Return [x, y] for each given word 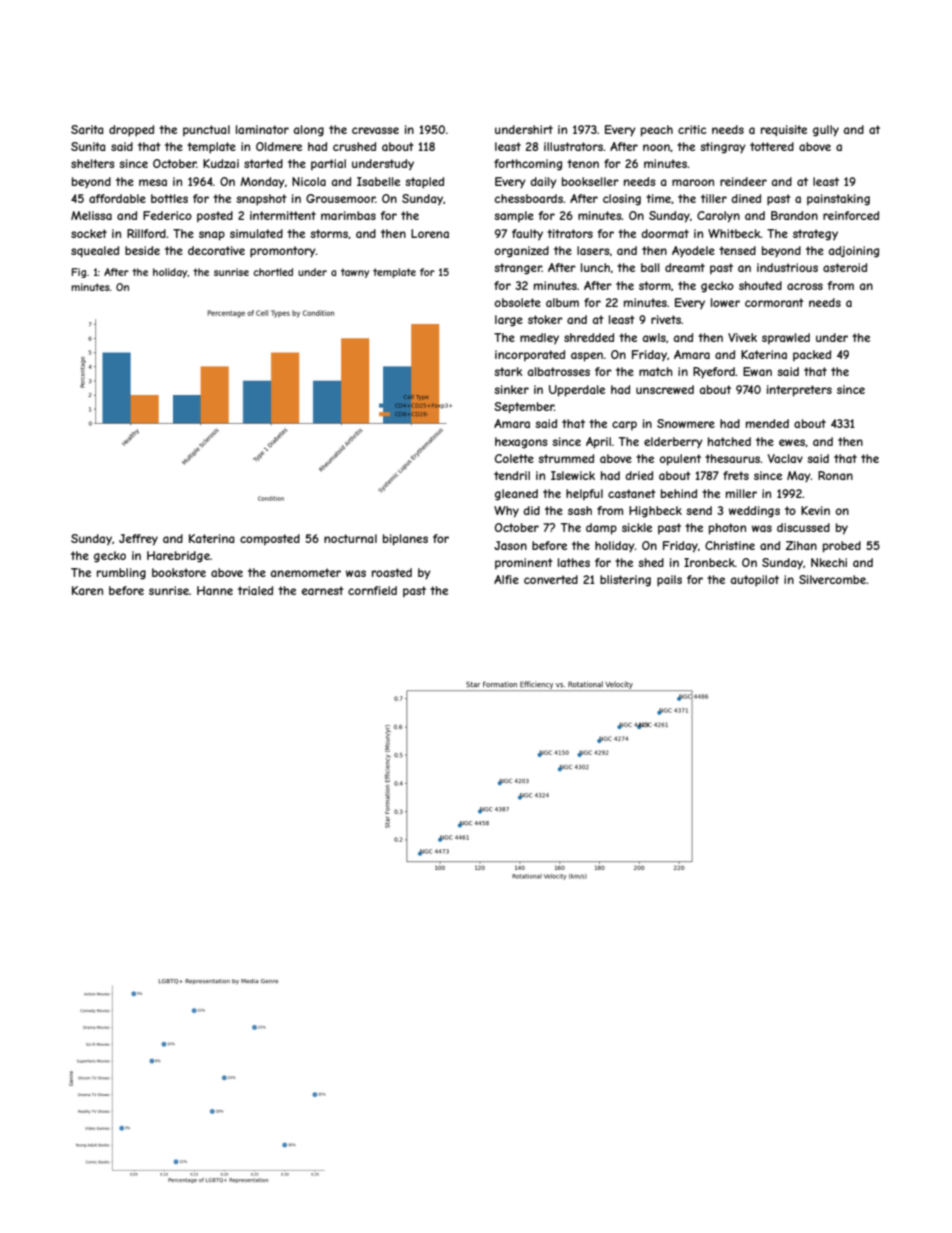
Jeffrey [138, 540]
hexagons [521, 443]
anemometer [306, 572]
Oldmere [279, 146]
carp [624, 425]
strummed [566, 458]
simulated [256, 233]
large [509, 321]
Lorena [430, 233]
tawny [355, 273]
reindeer [743, 181]
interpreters [799, 391]
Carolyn [718, 217]
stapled [424, 182]
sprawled [786, 338]
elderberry [673, 443]
